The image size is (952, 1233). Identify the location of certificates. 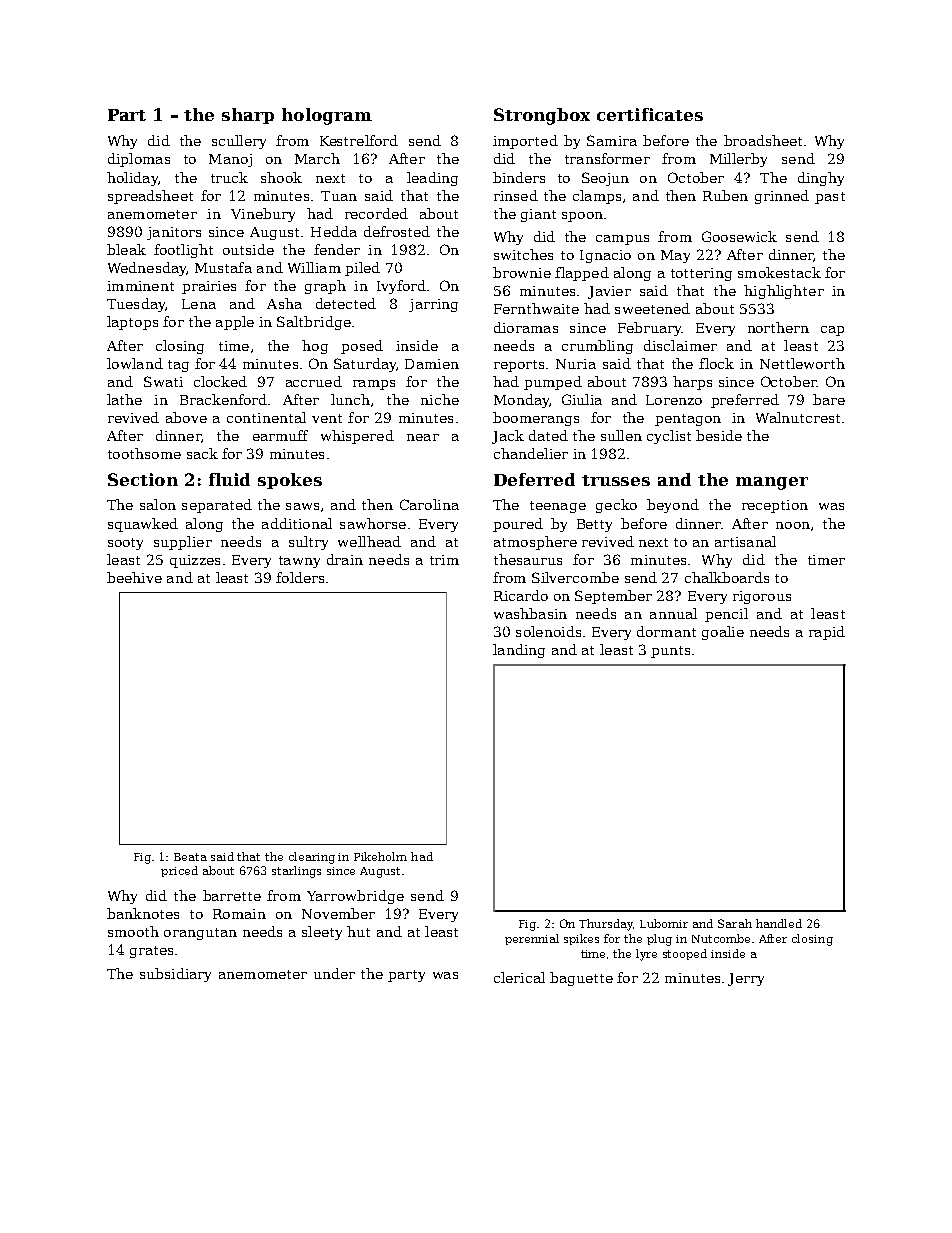
(650, 114).
